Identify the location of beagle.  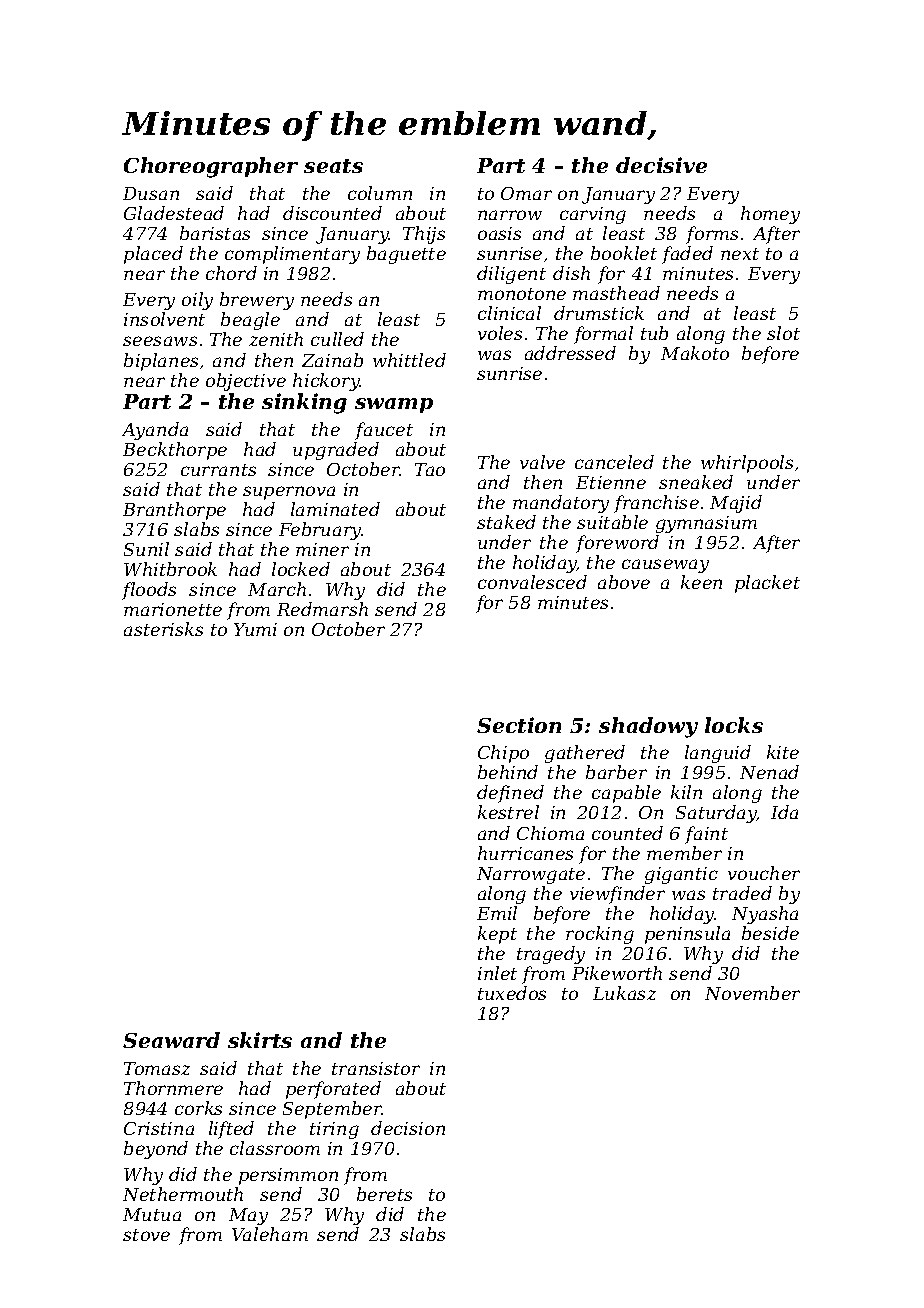
(250, 321).
